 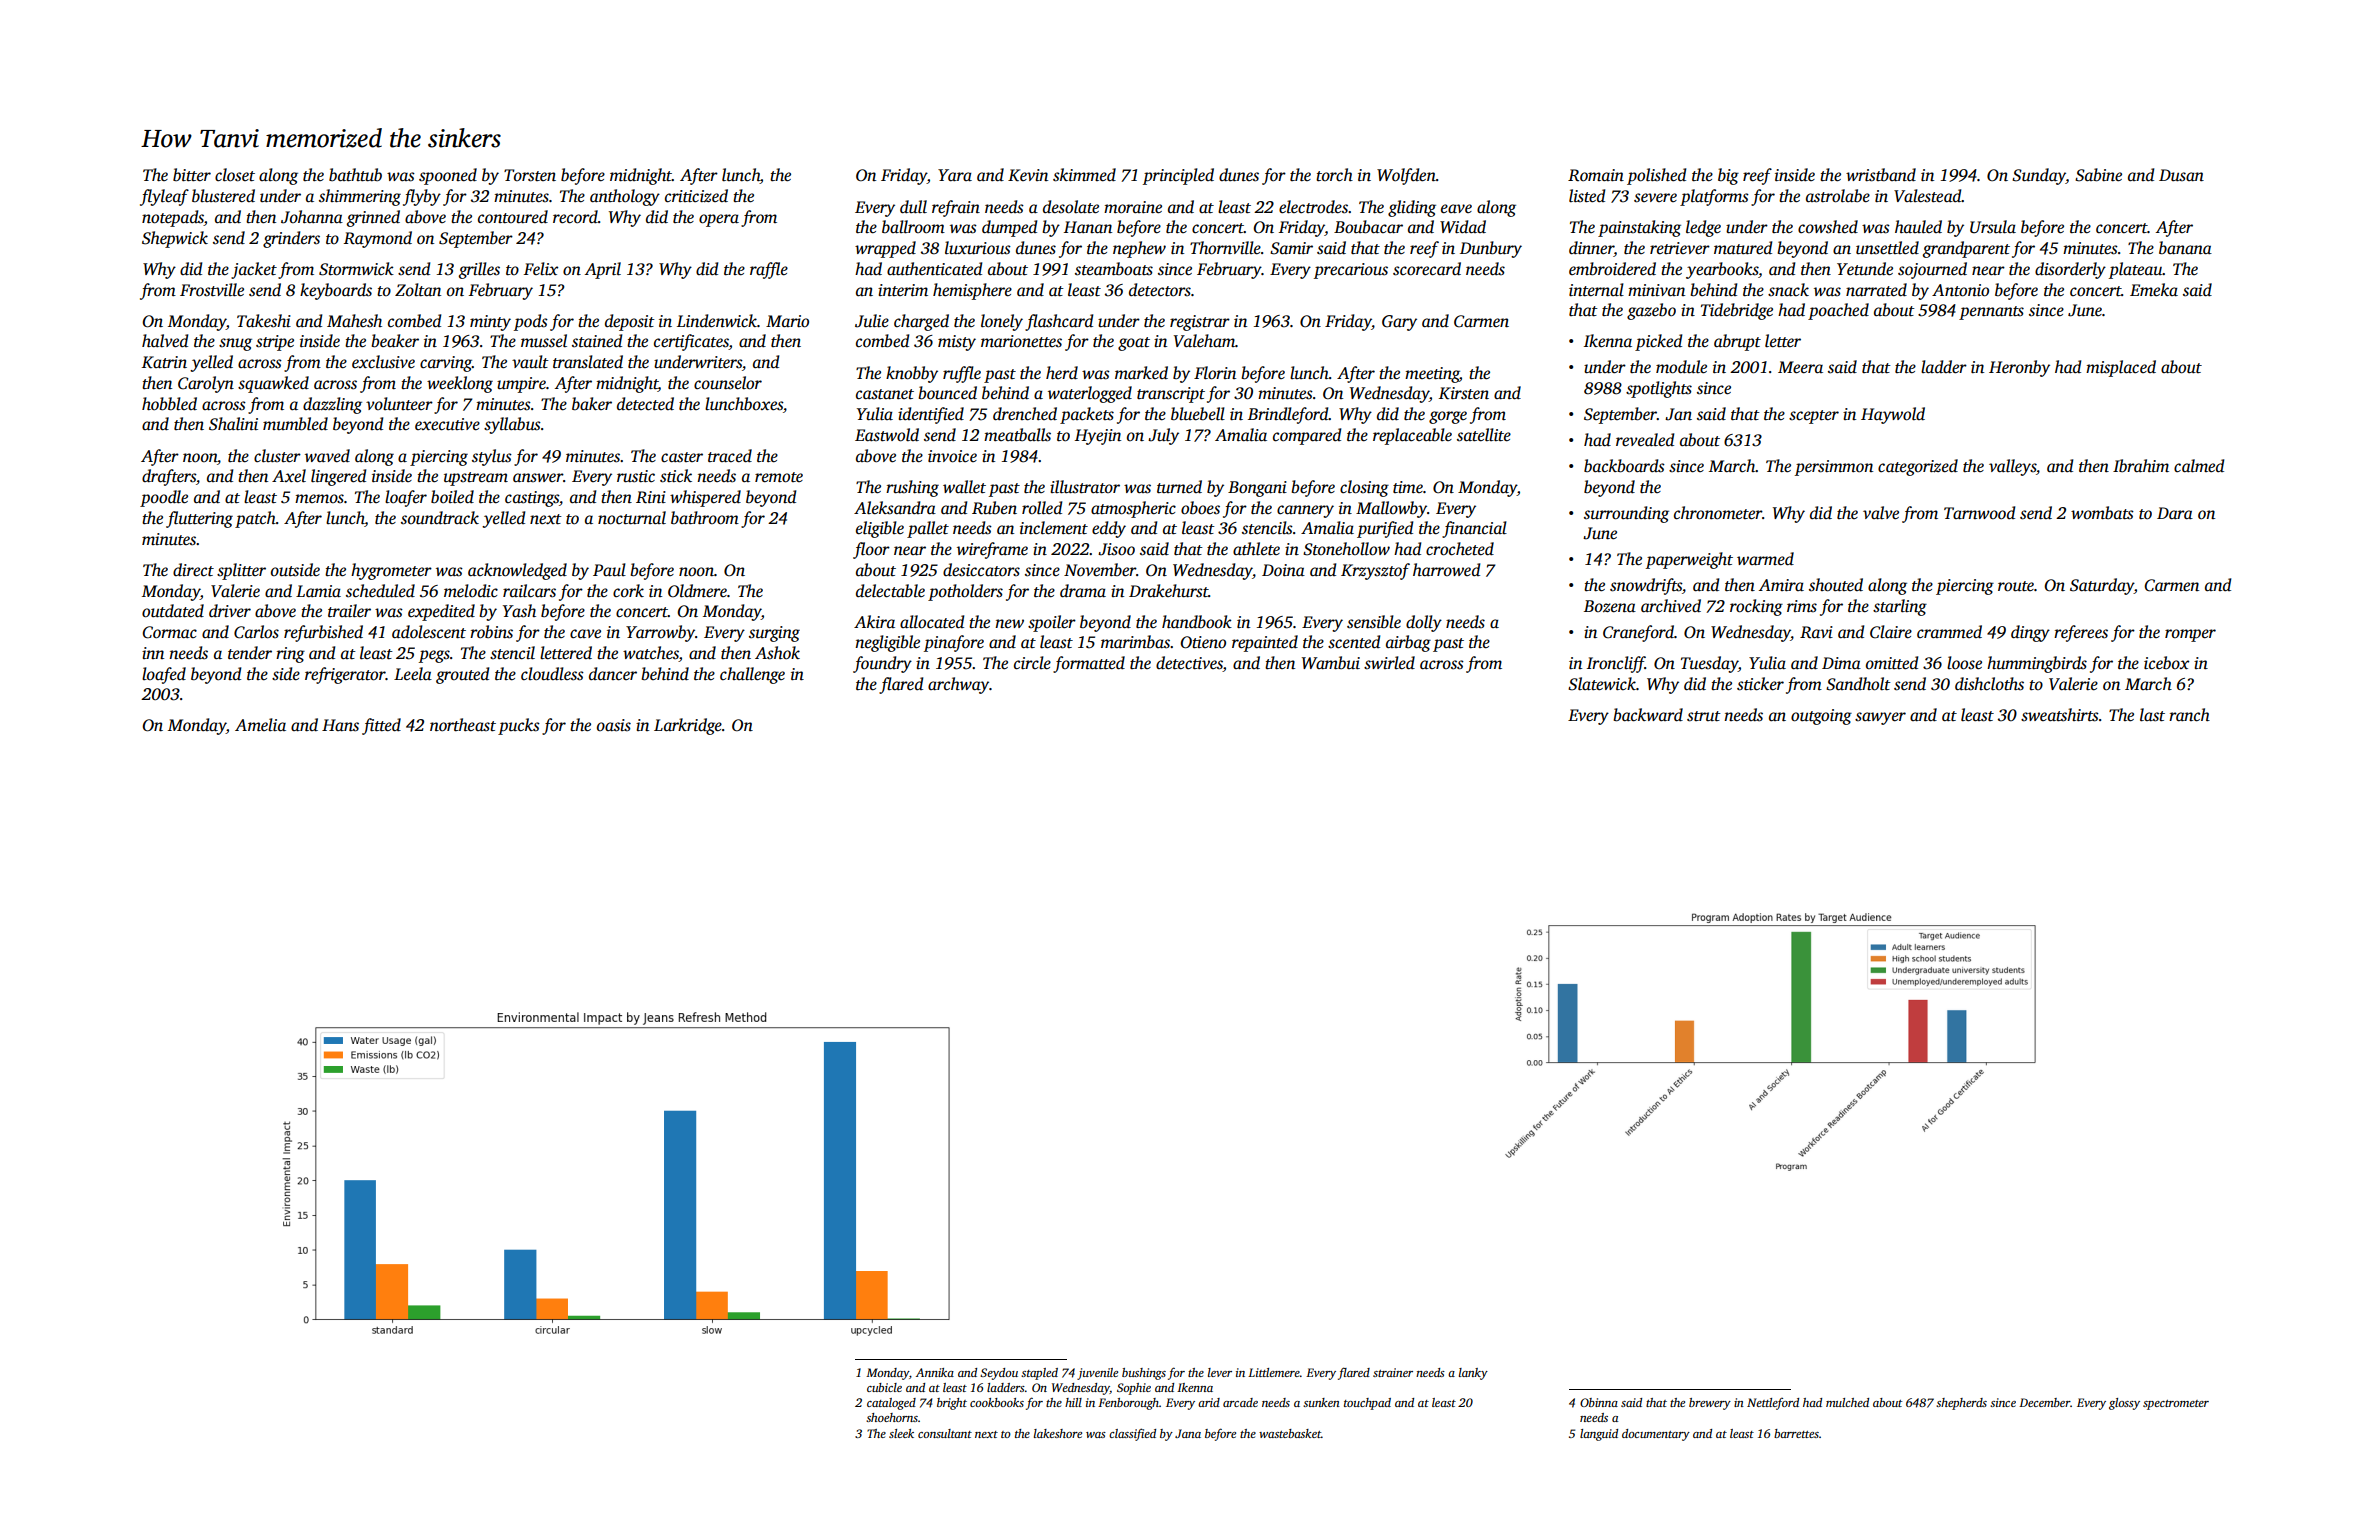 What do you see at coordinates (1704, 716) in the document?
I see `strut` at bounding box center [1704, 716].
